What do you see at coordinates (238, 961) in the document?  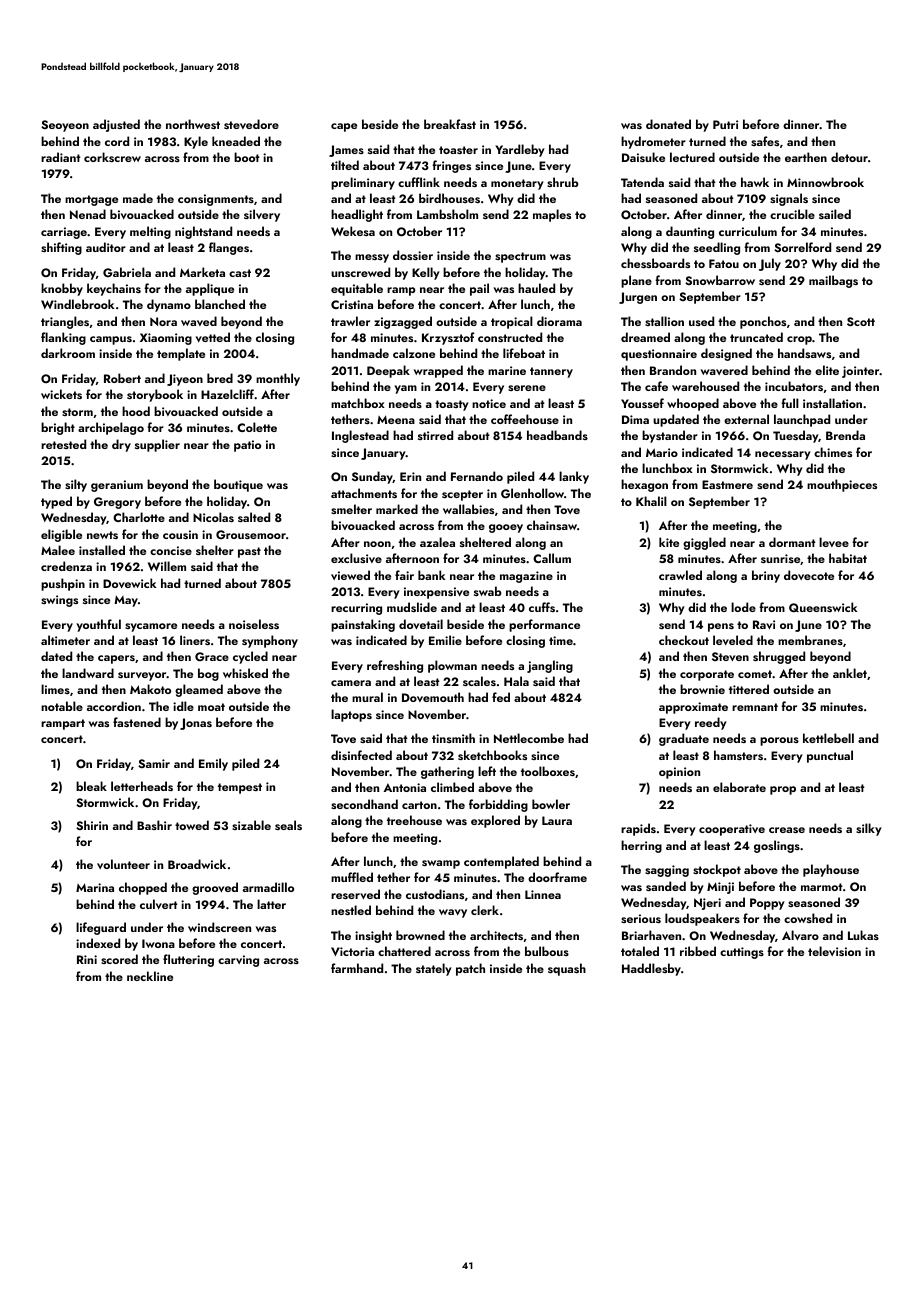 I see `carving` at bounding box center [238, 961].
